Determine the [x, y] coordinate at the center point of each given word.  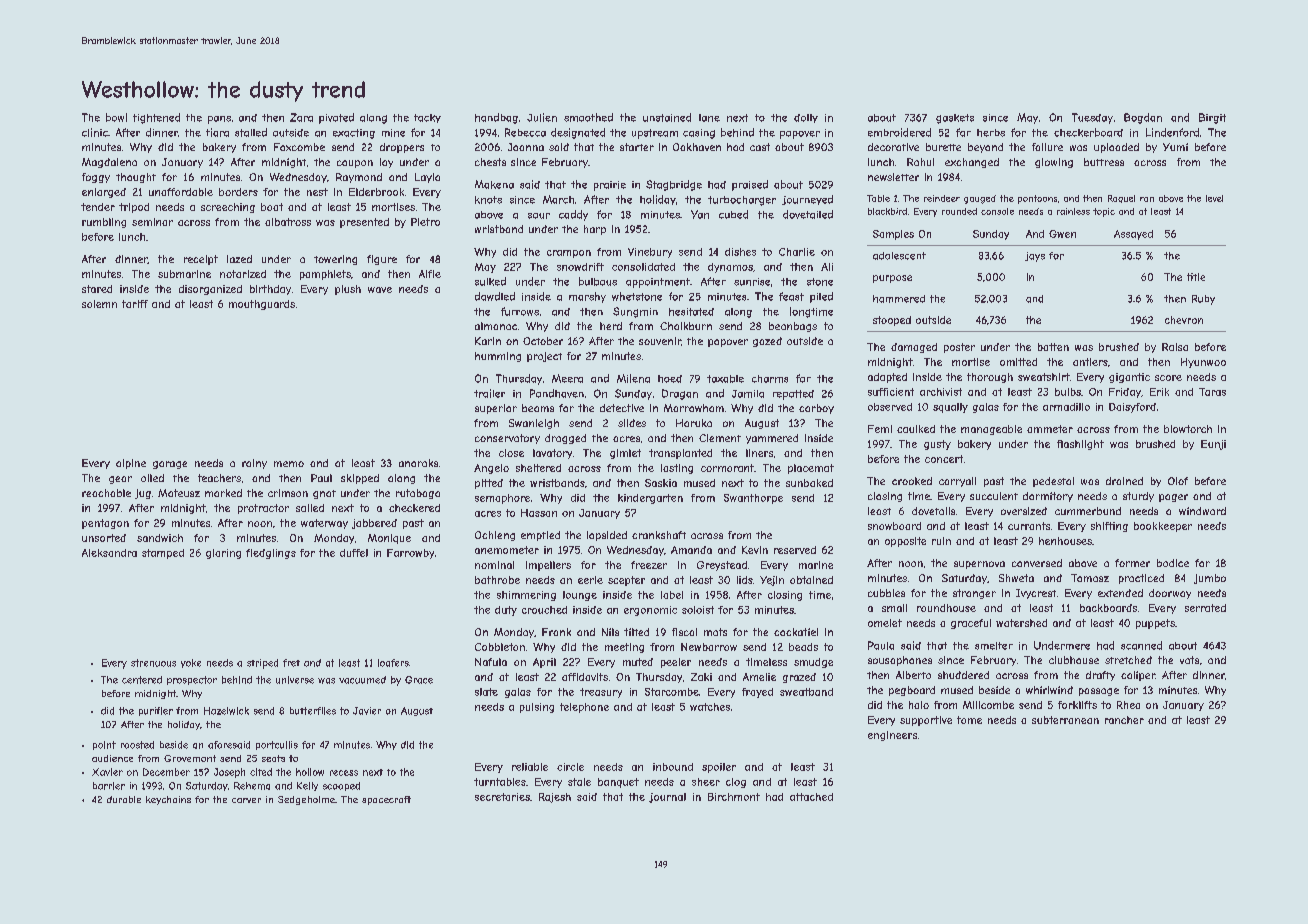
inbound [673, 767]
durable [124, 799]
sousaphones [900, 661]
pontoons [1037, 199]
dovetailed [808, 214]
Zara [301, 117]
